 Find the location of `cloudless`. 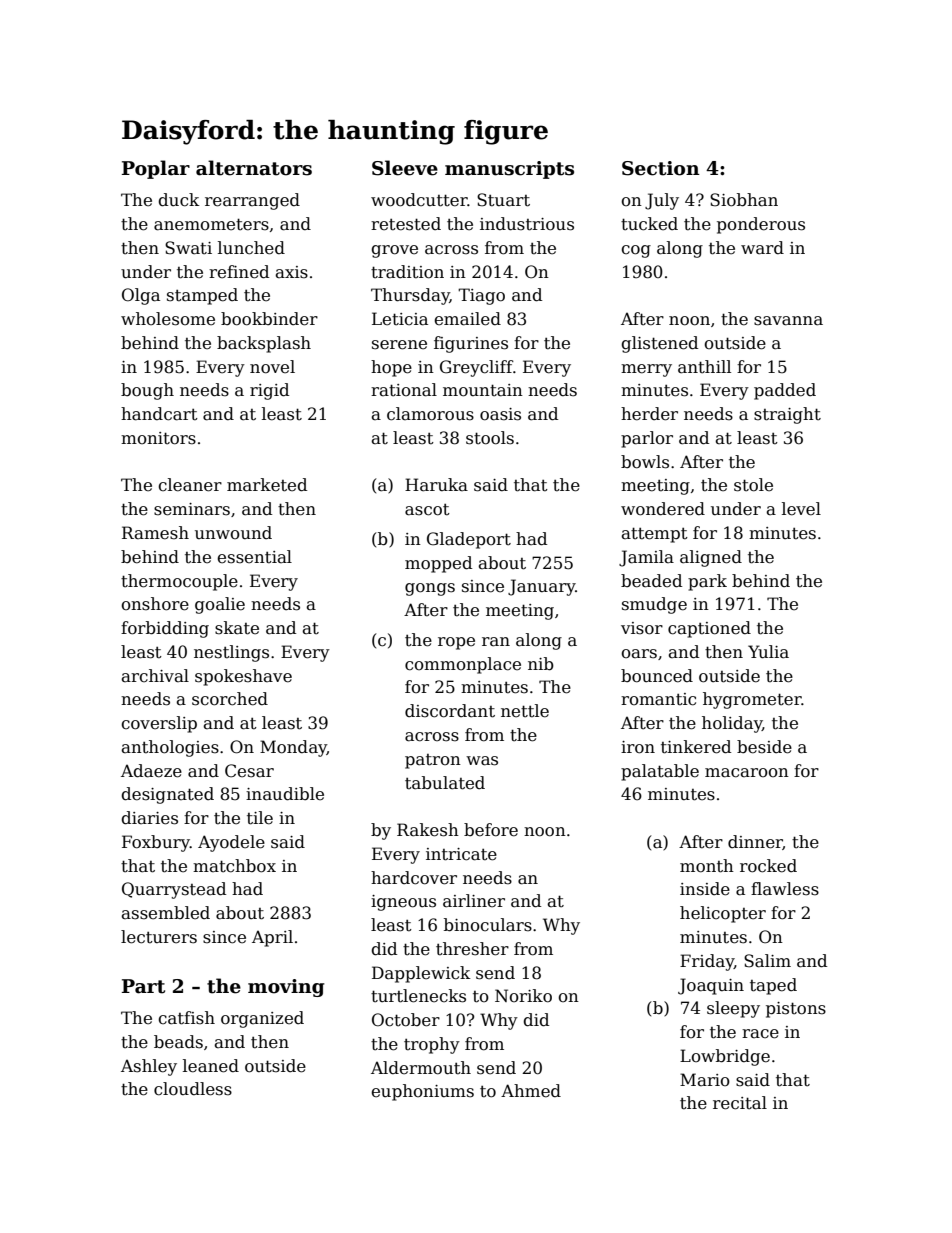

cloudless is located at coordinates (193, 1089).
